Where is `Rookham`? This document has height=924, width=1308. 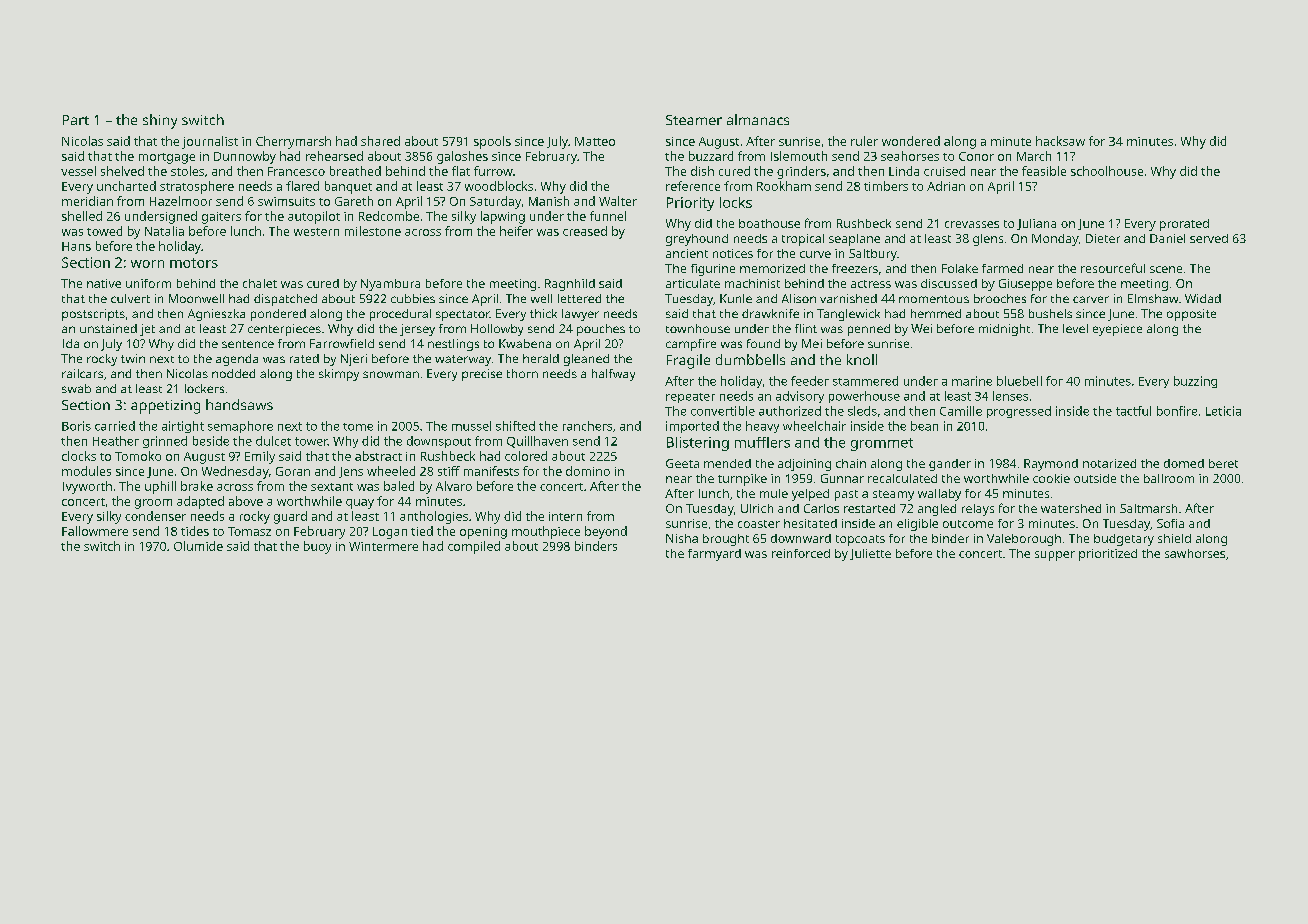 Rookham is located at coordinates (784, 186).
